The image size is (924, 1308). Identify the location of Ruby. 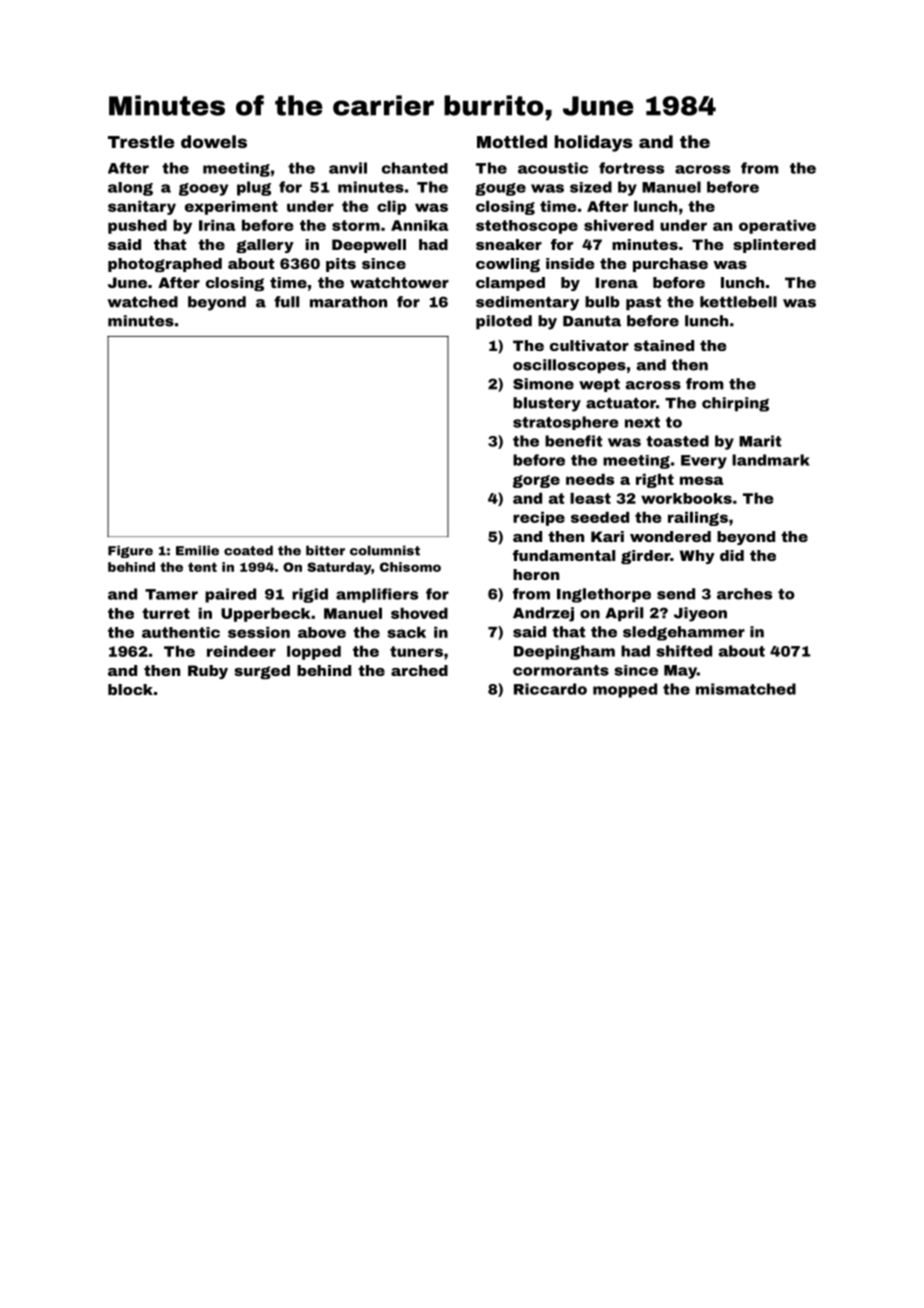
(208, 672).
